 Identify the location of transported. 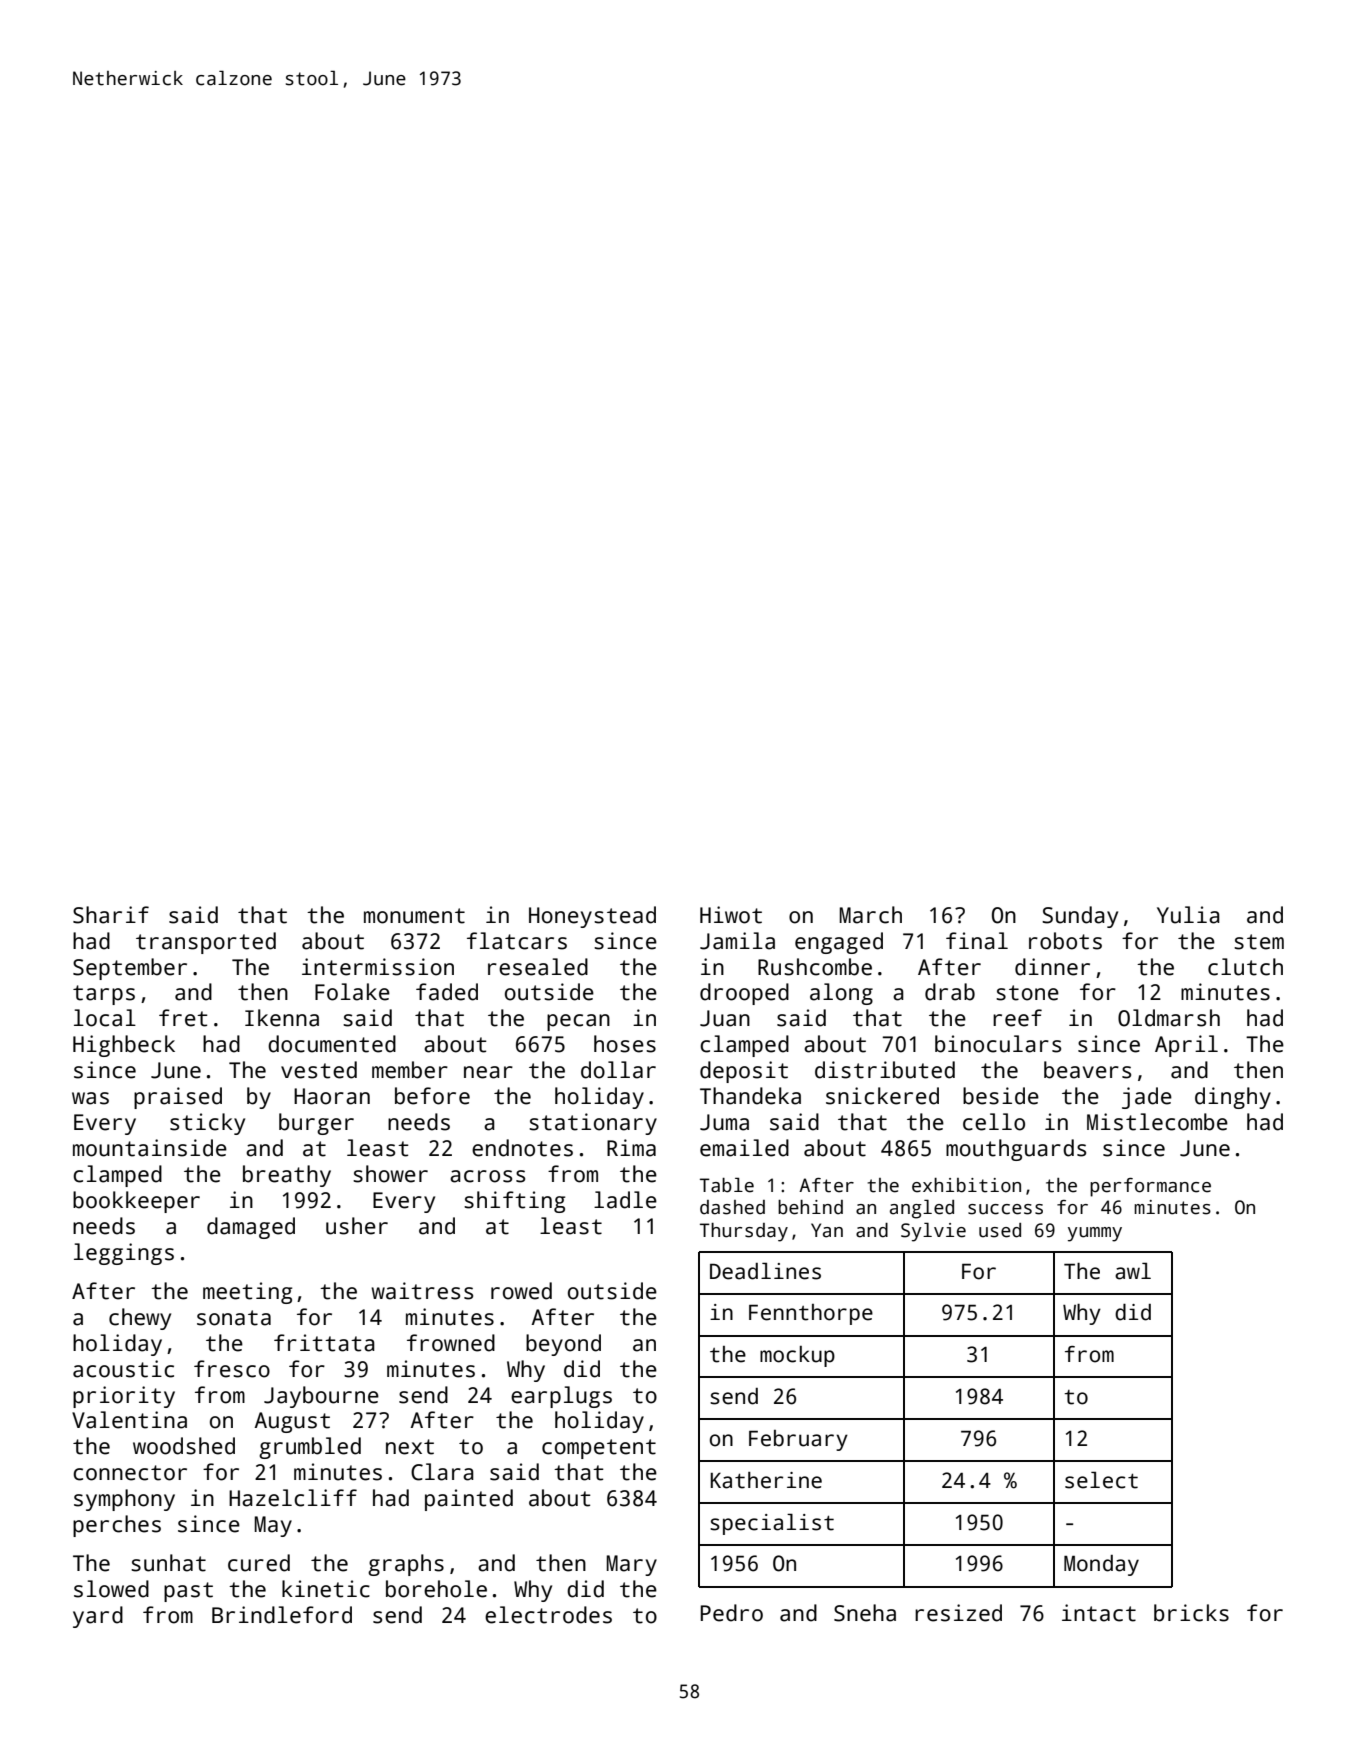
(206, 943).
